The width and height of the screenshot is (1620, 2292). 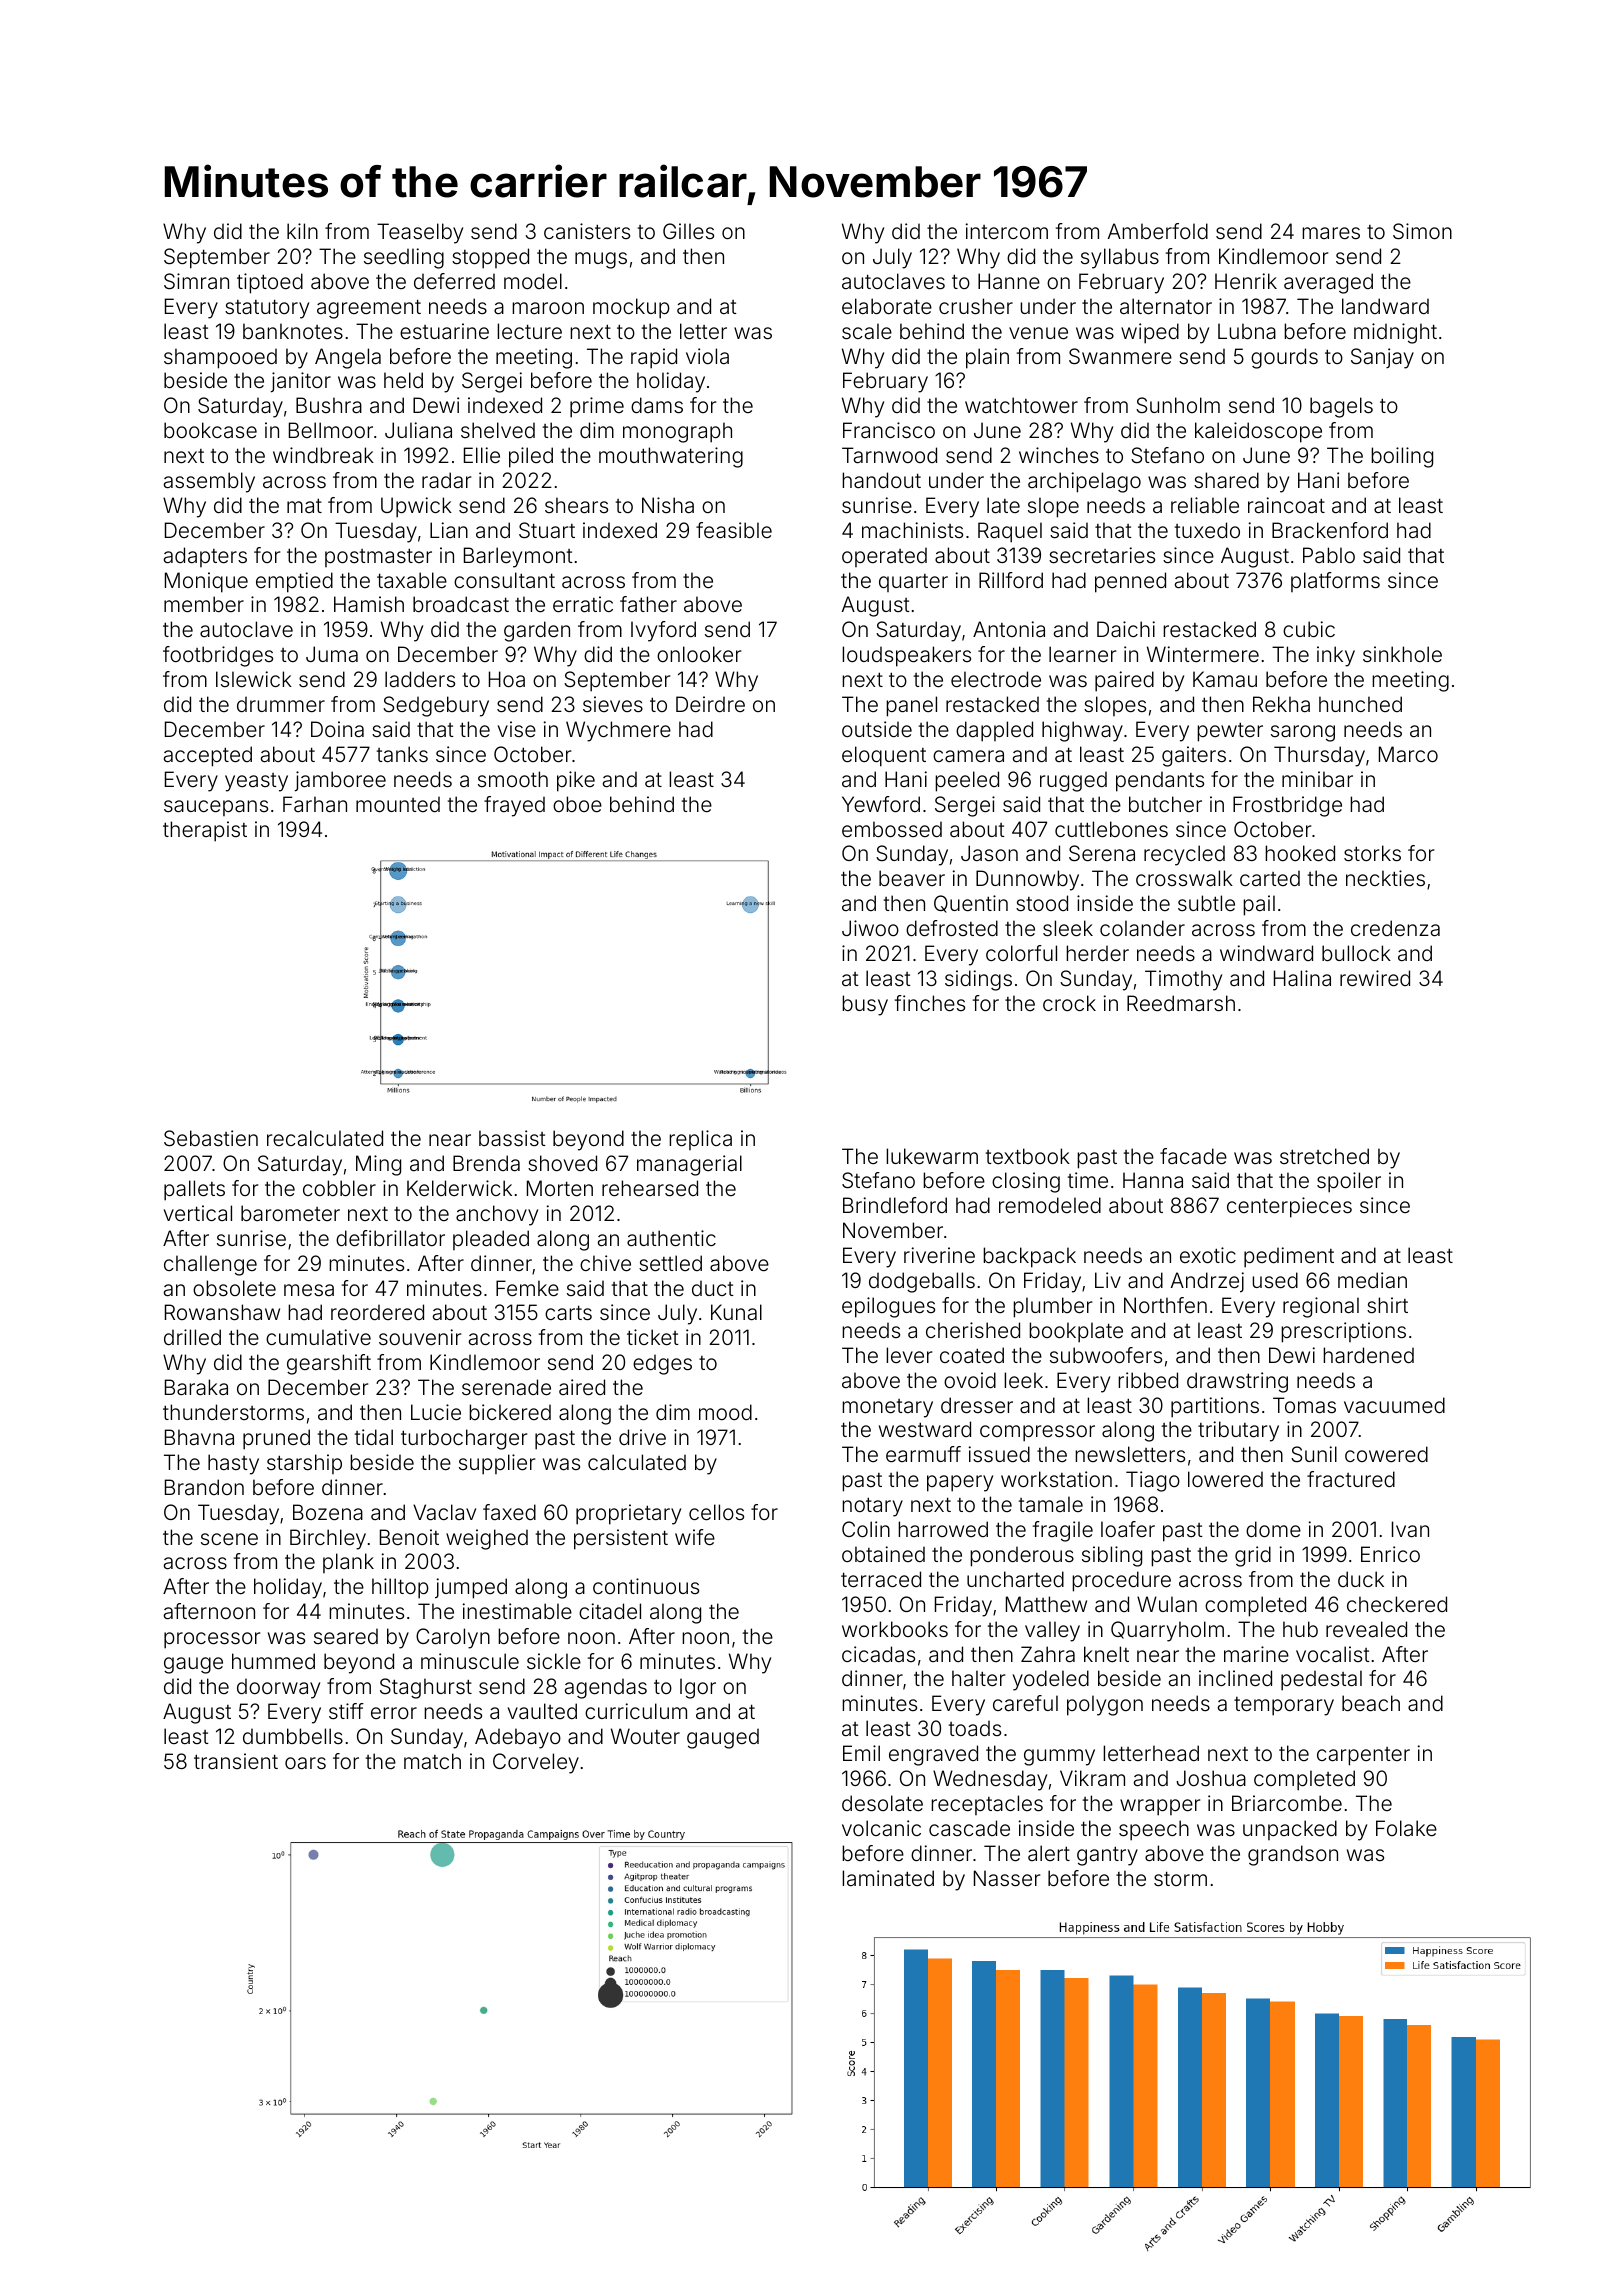 What do you see at coordinates (444, 331) in the screenshot?
I see `estuarine` at bounding box center [444, 331].
